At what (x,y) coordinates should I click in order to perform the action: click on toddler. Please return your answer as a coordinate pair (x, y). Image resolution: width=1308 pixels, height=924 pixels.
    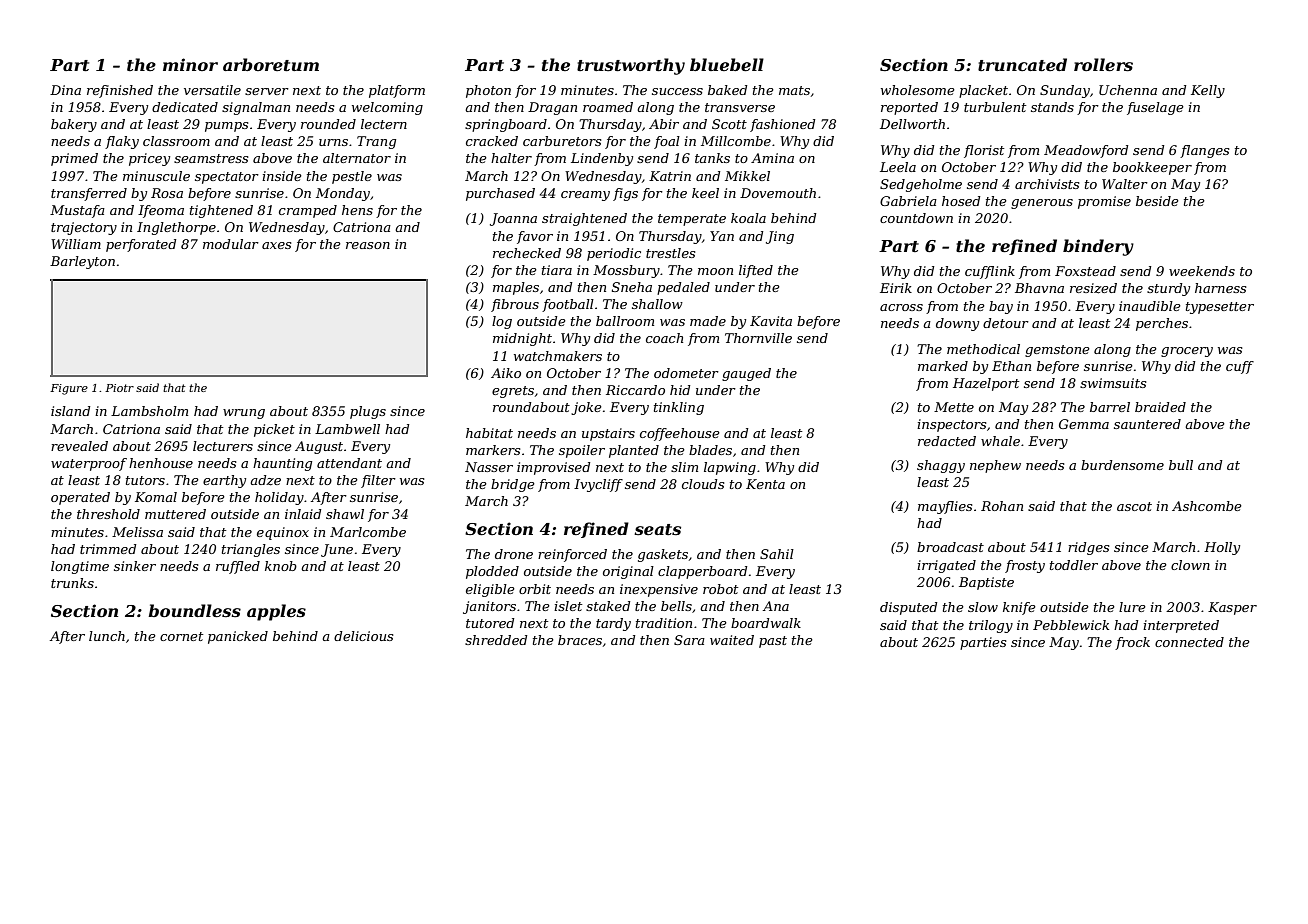
    Looking at the image, I should click on (1074, 565).
